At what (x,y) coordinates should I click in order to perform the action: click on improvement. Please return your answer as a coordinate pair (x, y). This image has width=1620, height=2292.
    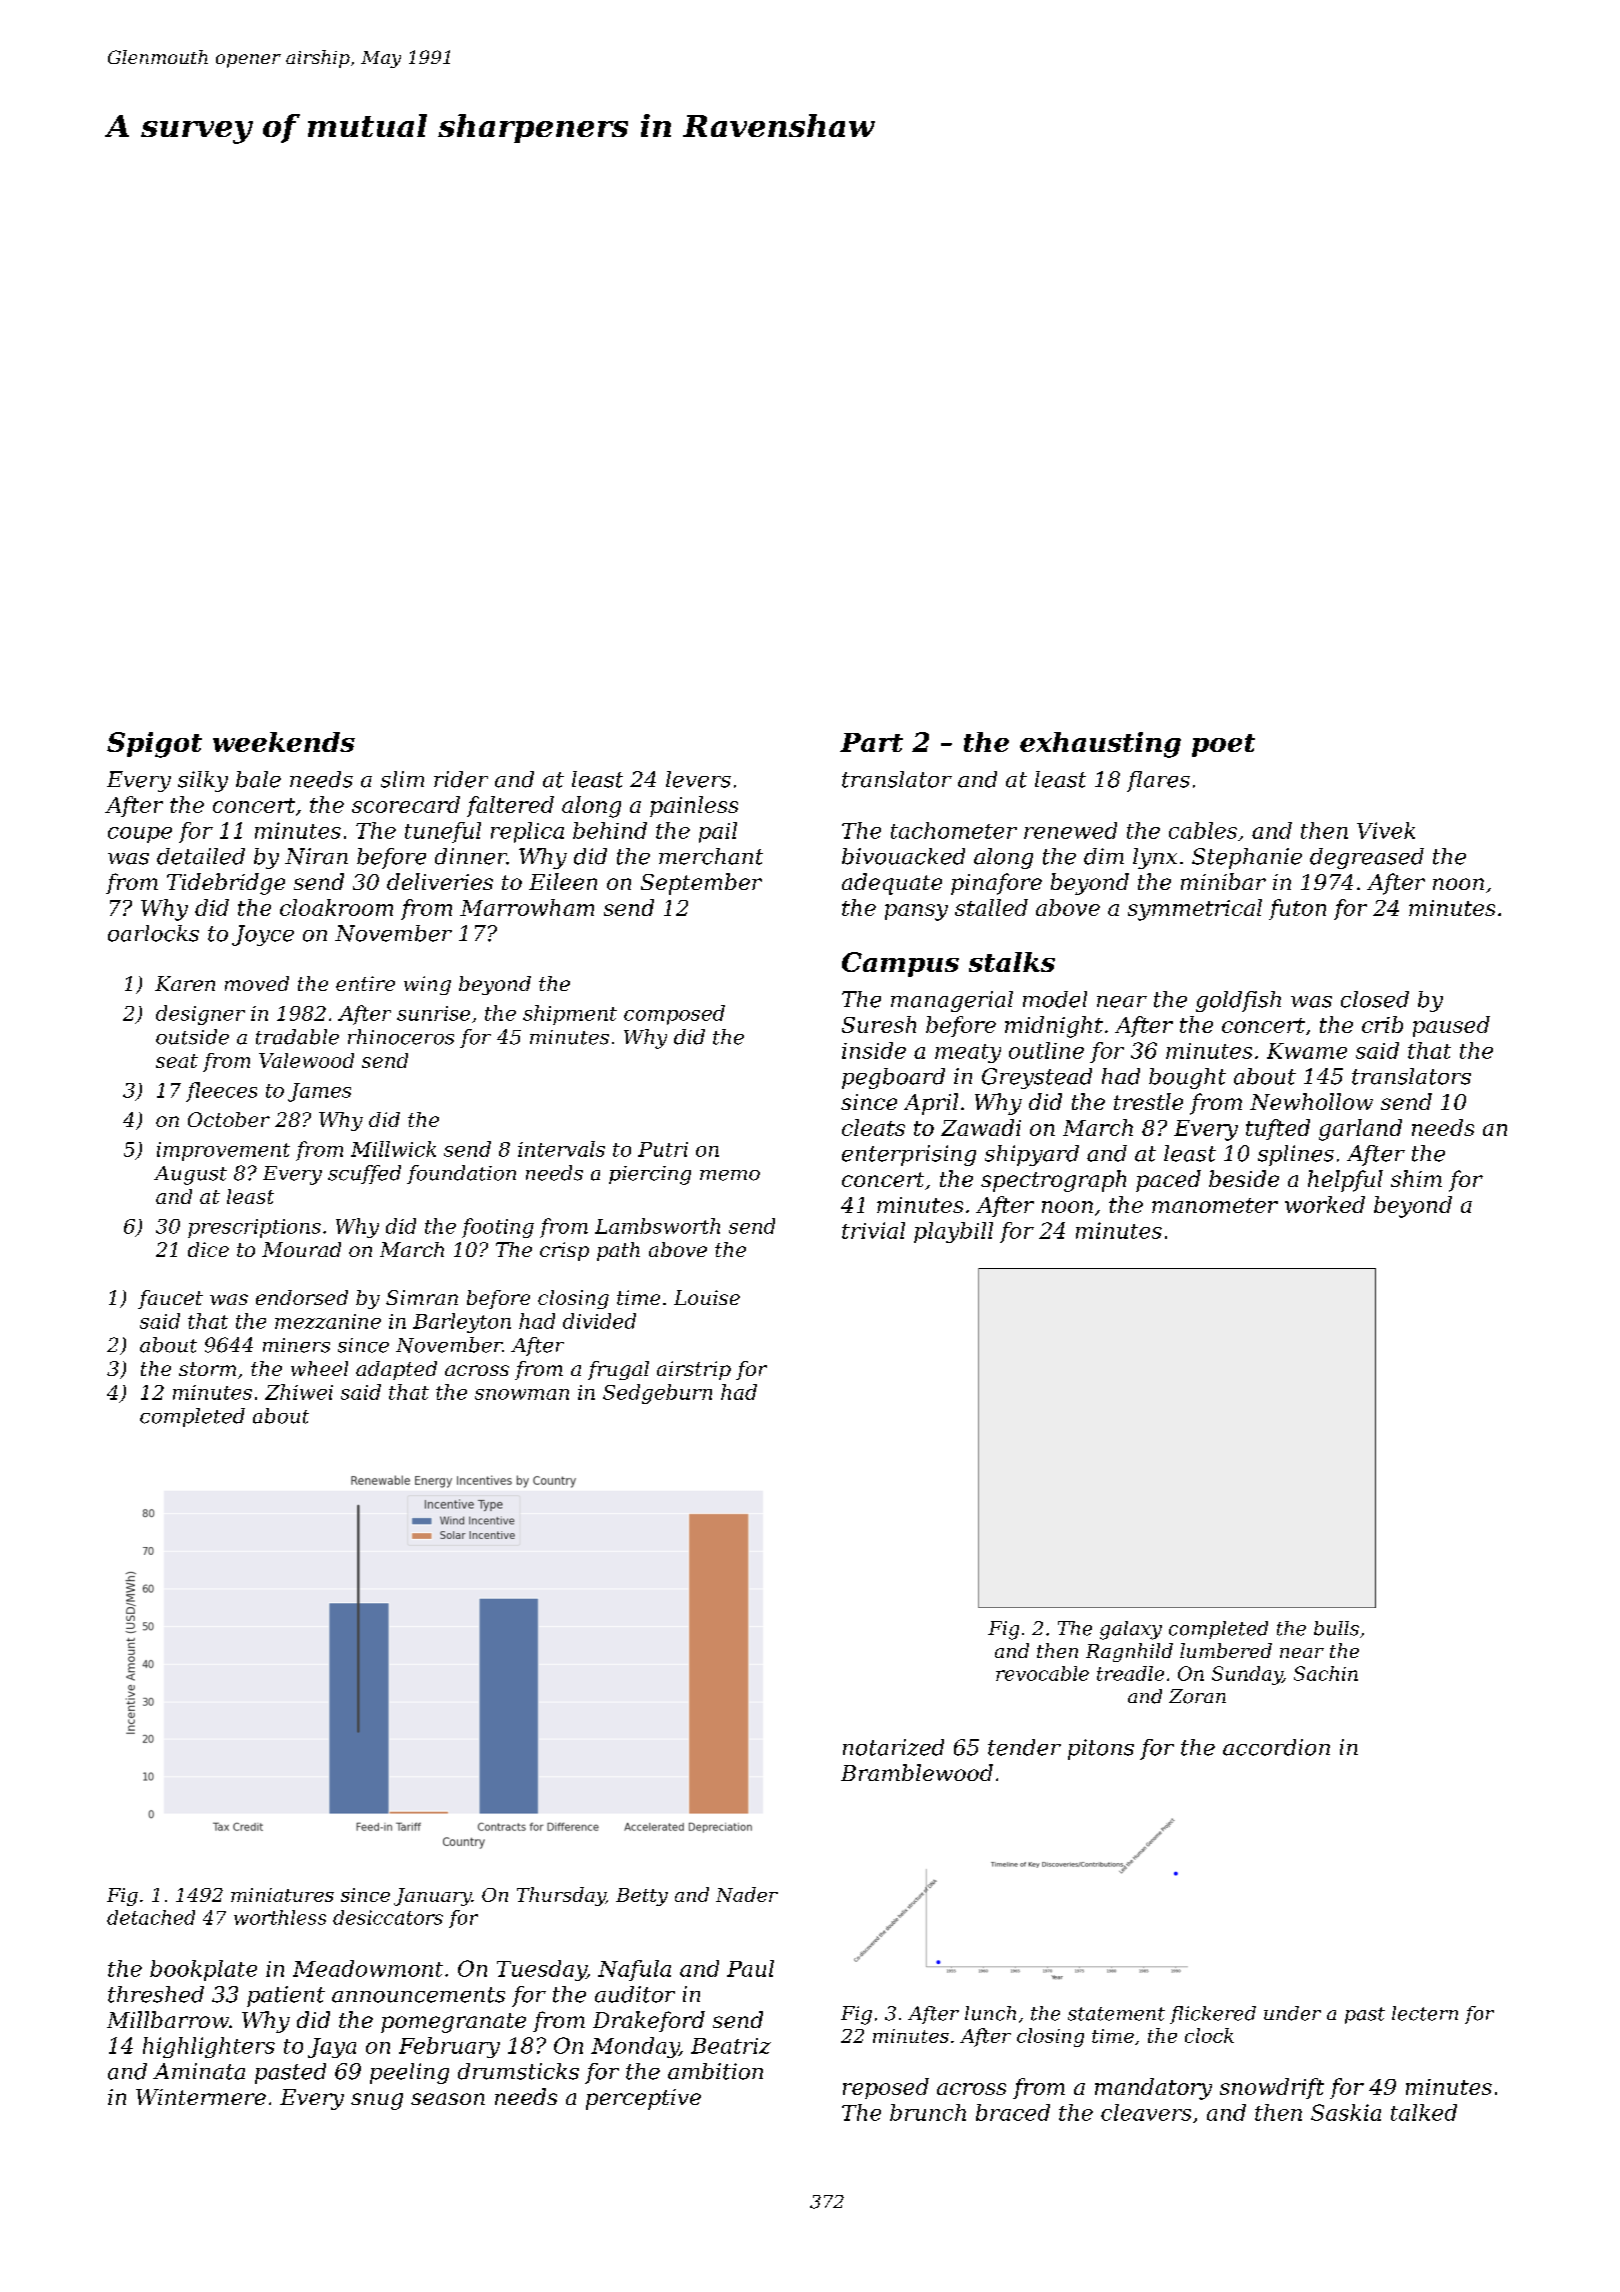
    Looking at the image, I should click on (223, 1151).
